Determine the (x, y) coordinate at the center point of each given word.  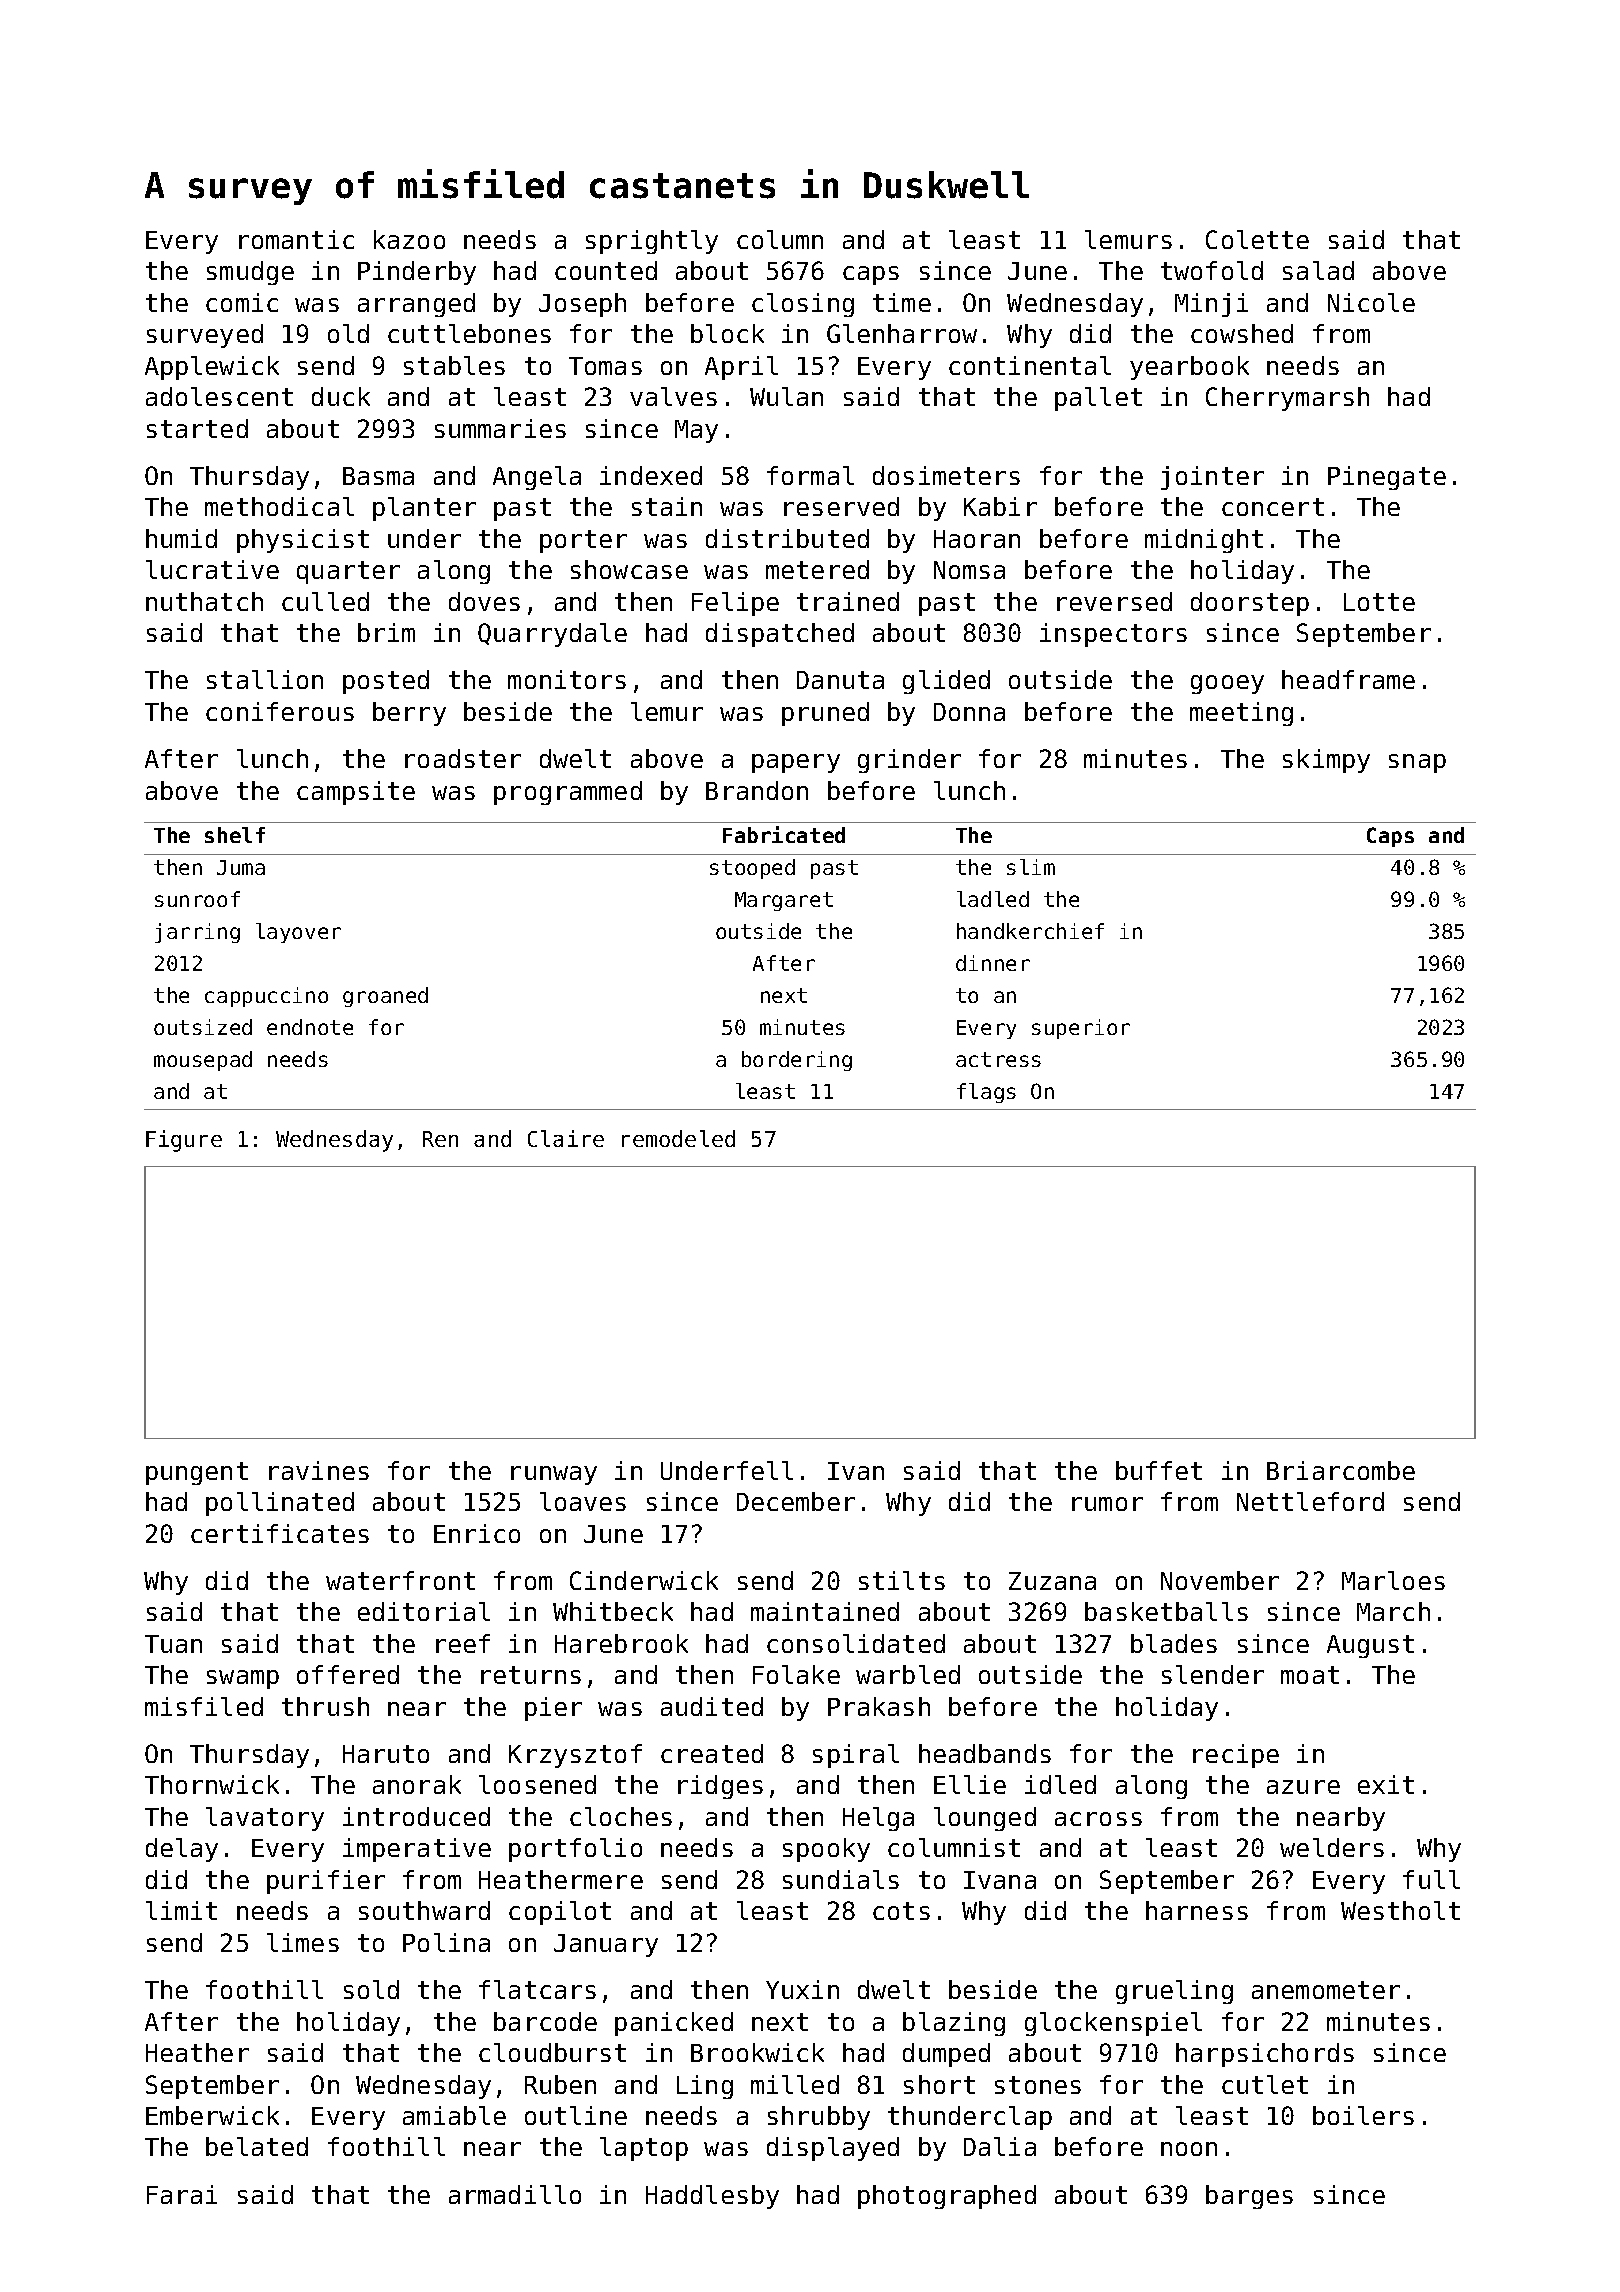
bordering (797, 1061)
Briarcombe (1341, 1470)
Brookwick (757, 2052)
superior (1081, 1029)
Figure (184, 1141)
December (796, 1501)
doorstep (1250, 604)
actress (998, 1059)
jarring (197, 933)
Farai (182, 2194)
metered (817, 569)
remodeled (678, 1138)
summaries (500, 428)
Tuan (173, 1644)
